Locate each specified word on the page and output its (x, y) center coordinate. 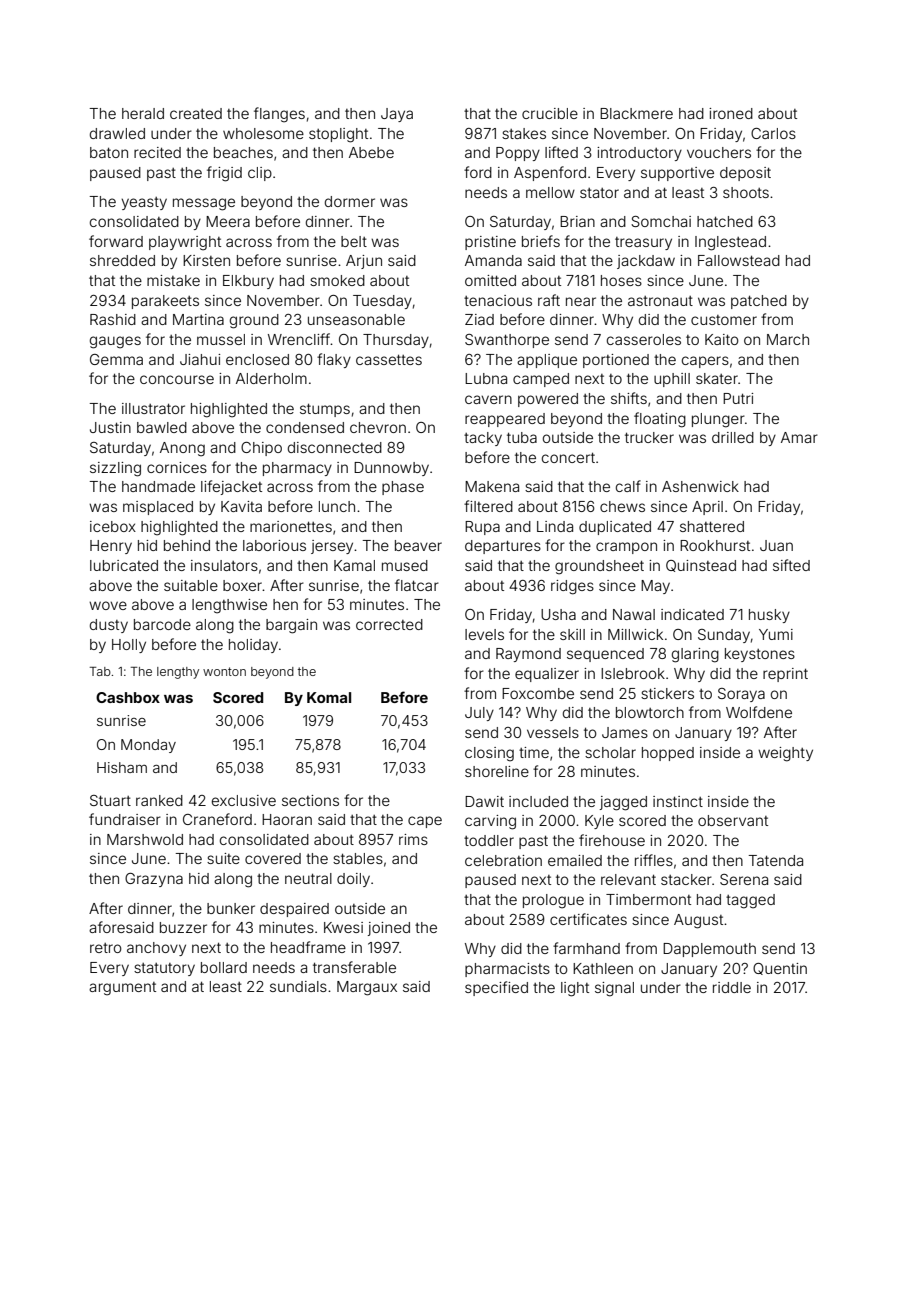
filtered (488, 506)
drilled (733, 437)
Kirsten (206, 260)
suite (223, 858)
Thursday (396, 341)
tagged (750, 901)
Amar (799, 437)
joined (389, 929)
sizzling (115, 469)
